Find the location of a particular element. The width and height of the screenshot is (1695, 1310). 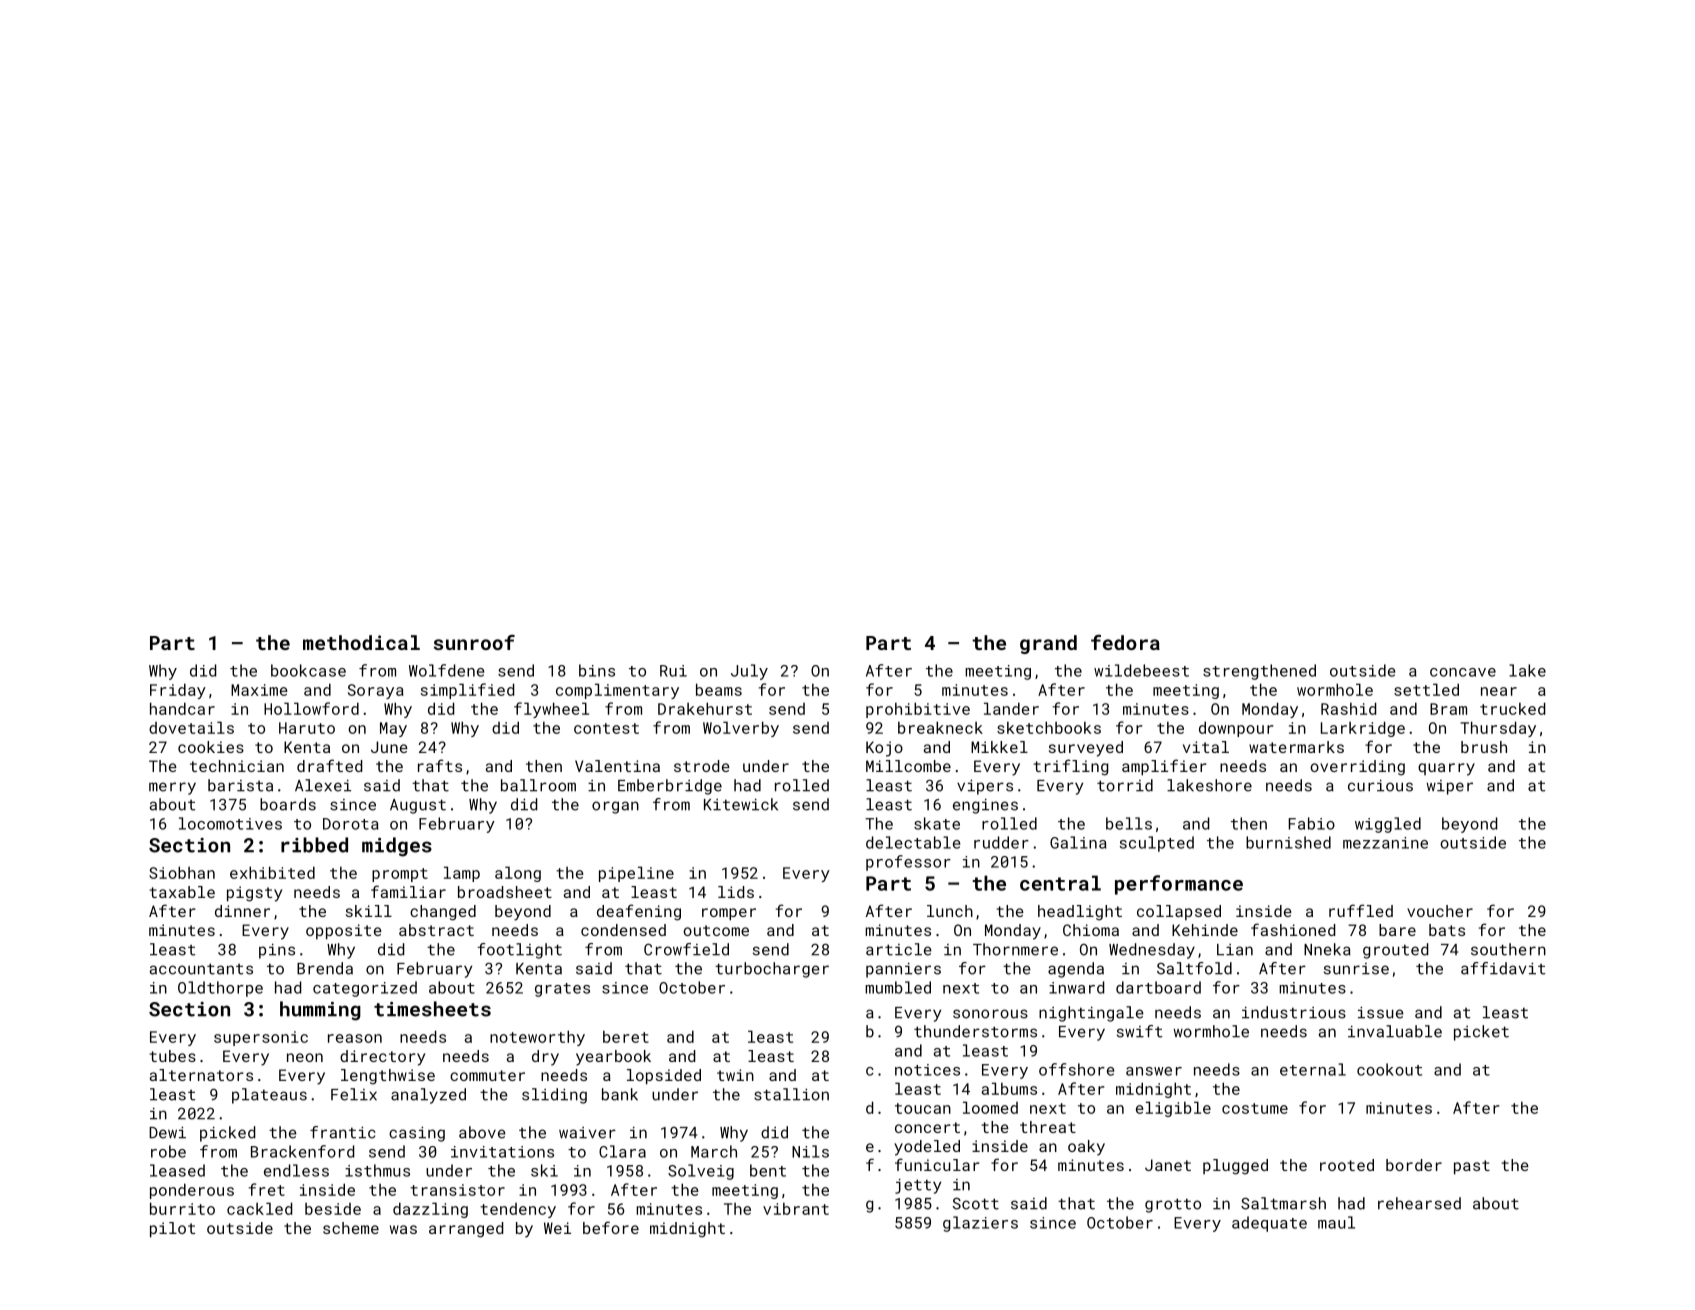

skill is located at coordinates (369, 911).
